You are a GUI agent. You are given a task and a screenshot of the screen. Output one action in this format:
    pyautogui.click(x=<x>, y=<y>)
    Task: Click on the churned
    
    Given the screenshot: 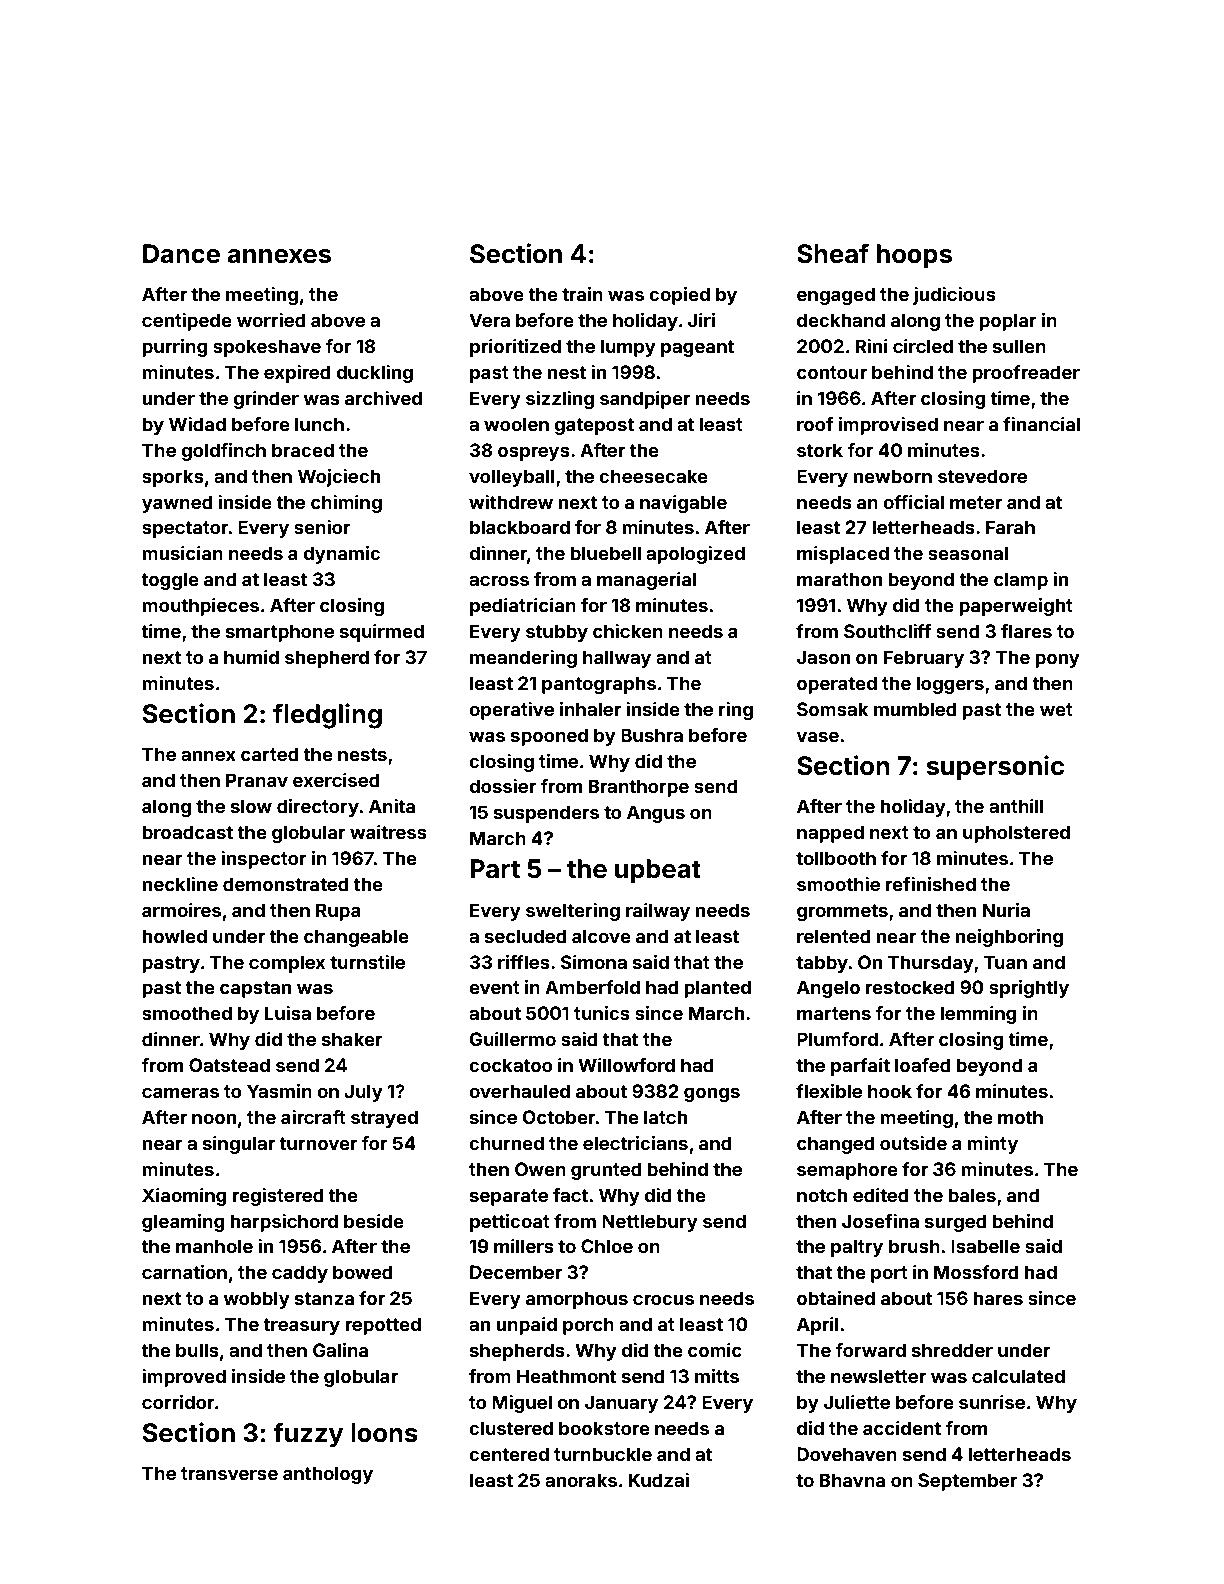 What is the action you would take?
    pyautogui.click(x=506, y=1143)
